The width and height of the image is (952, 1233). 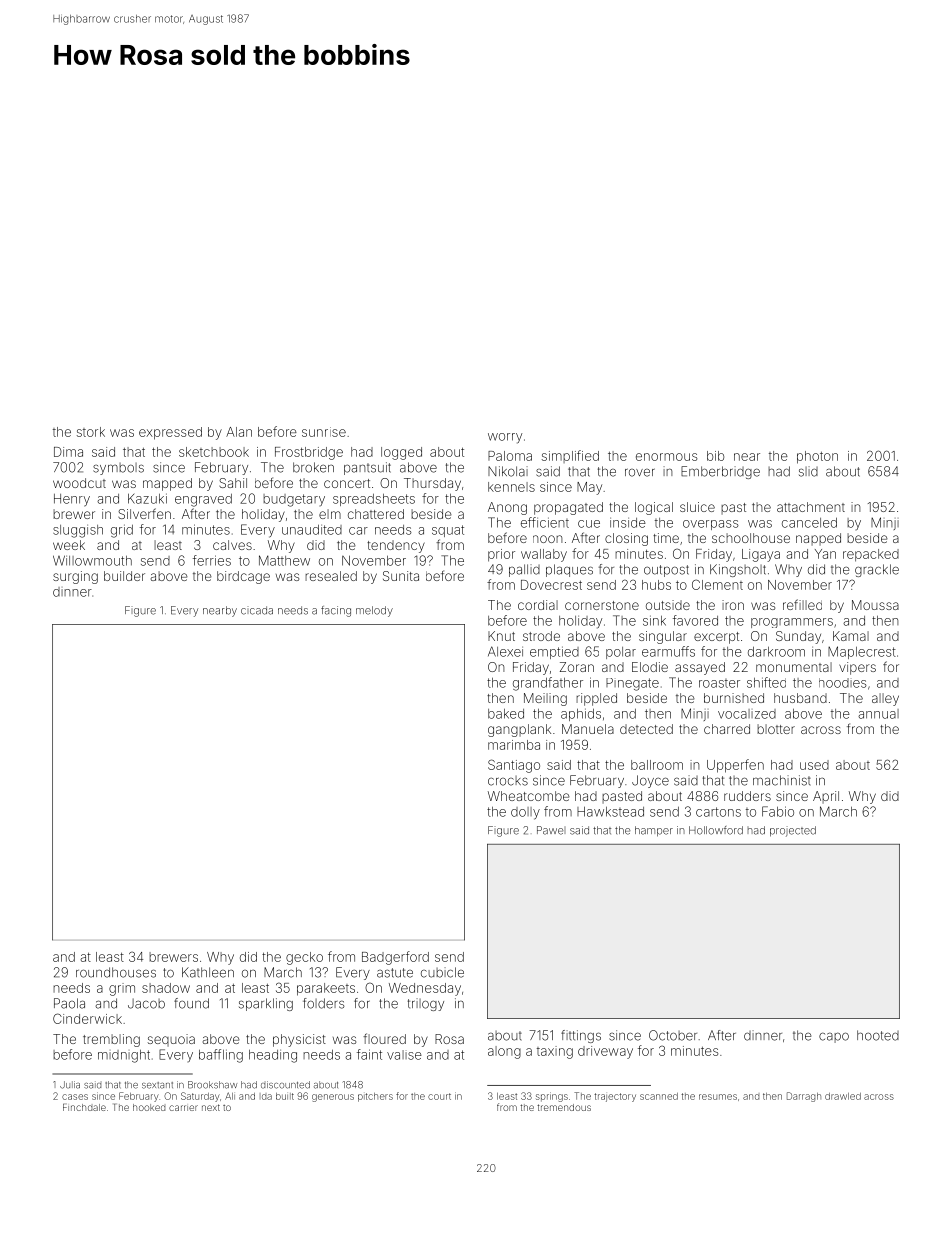 What do you see at coordinates (149, 1107) in the image?
I see `hooked` at bounding box center [149, 1107].
